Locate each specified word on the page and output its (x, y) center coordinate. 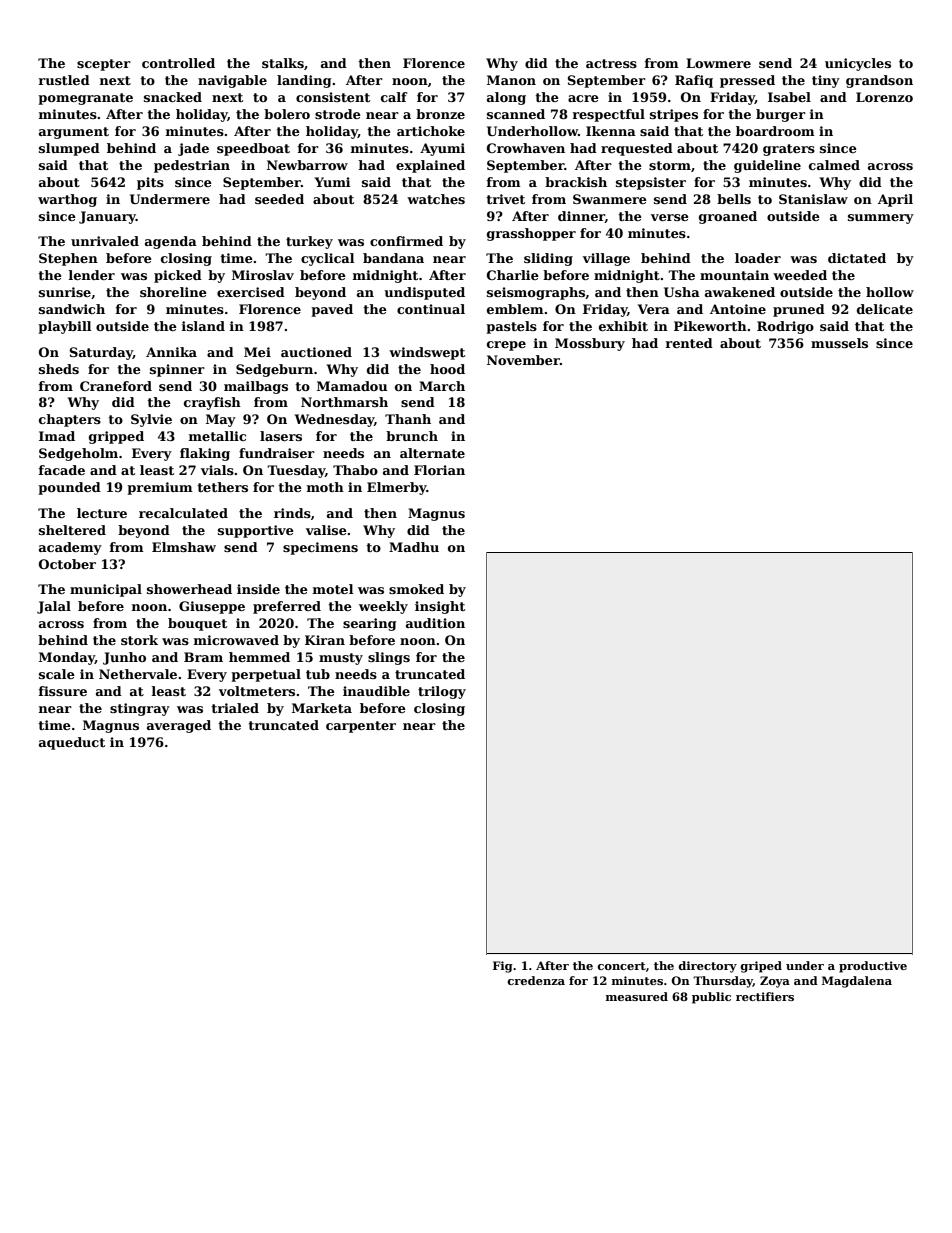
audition (435, 623)
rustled (64, 80)
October (67, 564)
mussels (839, 343)
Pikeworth (710, 326)
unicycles (858, 64)
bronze (440, 114)
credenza (536, 980)
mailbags (256, 387)
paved (332, 310)
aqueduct (72, 743)
